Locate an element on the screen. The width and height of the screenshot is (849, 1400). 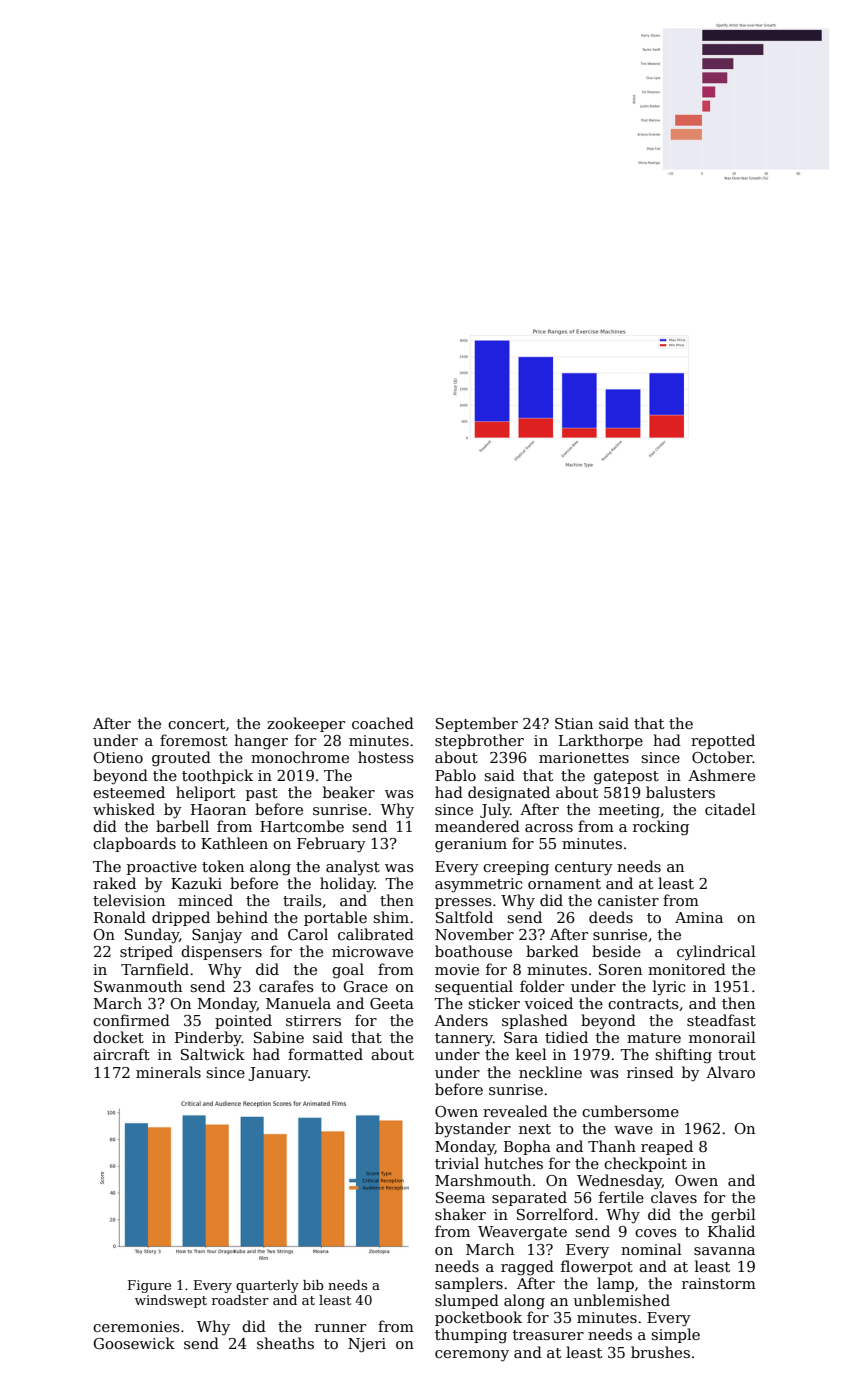
runner is located at coordinates (340, 1328).
